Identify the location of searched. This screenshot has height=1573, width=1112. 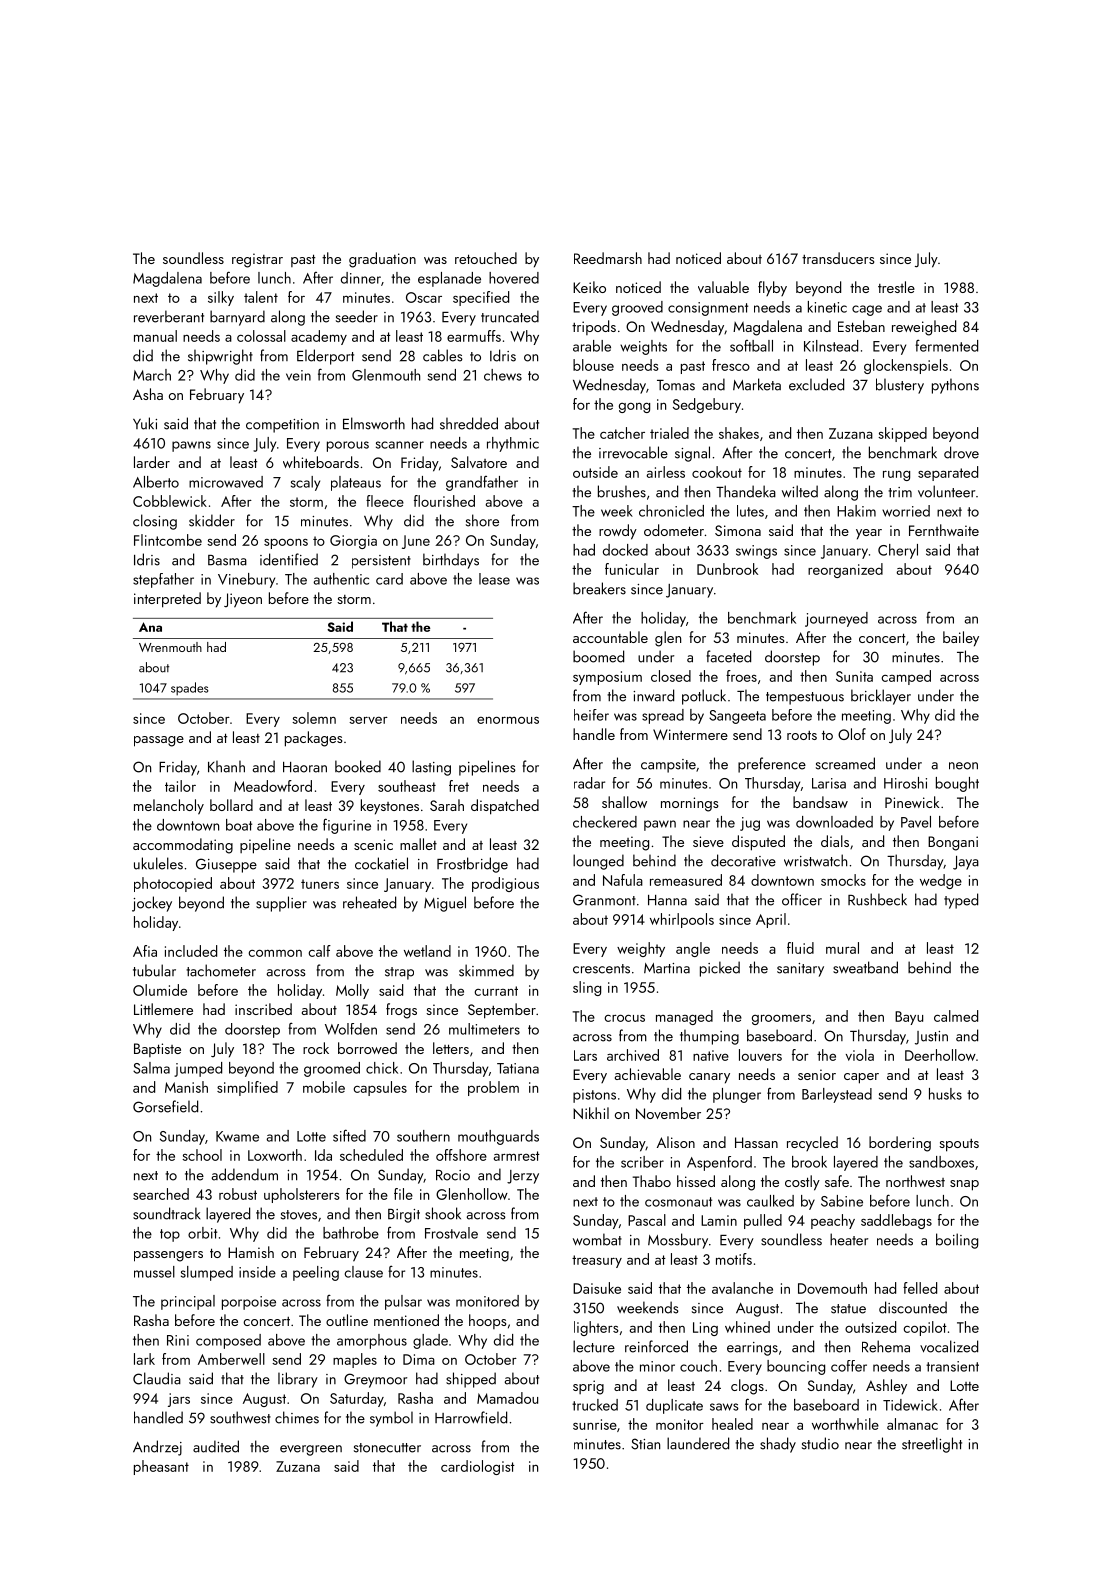
(161, 1194).
